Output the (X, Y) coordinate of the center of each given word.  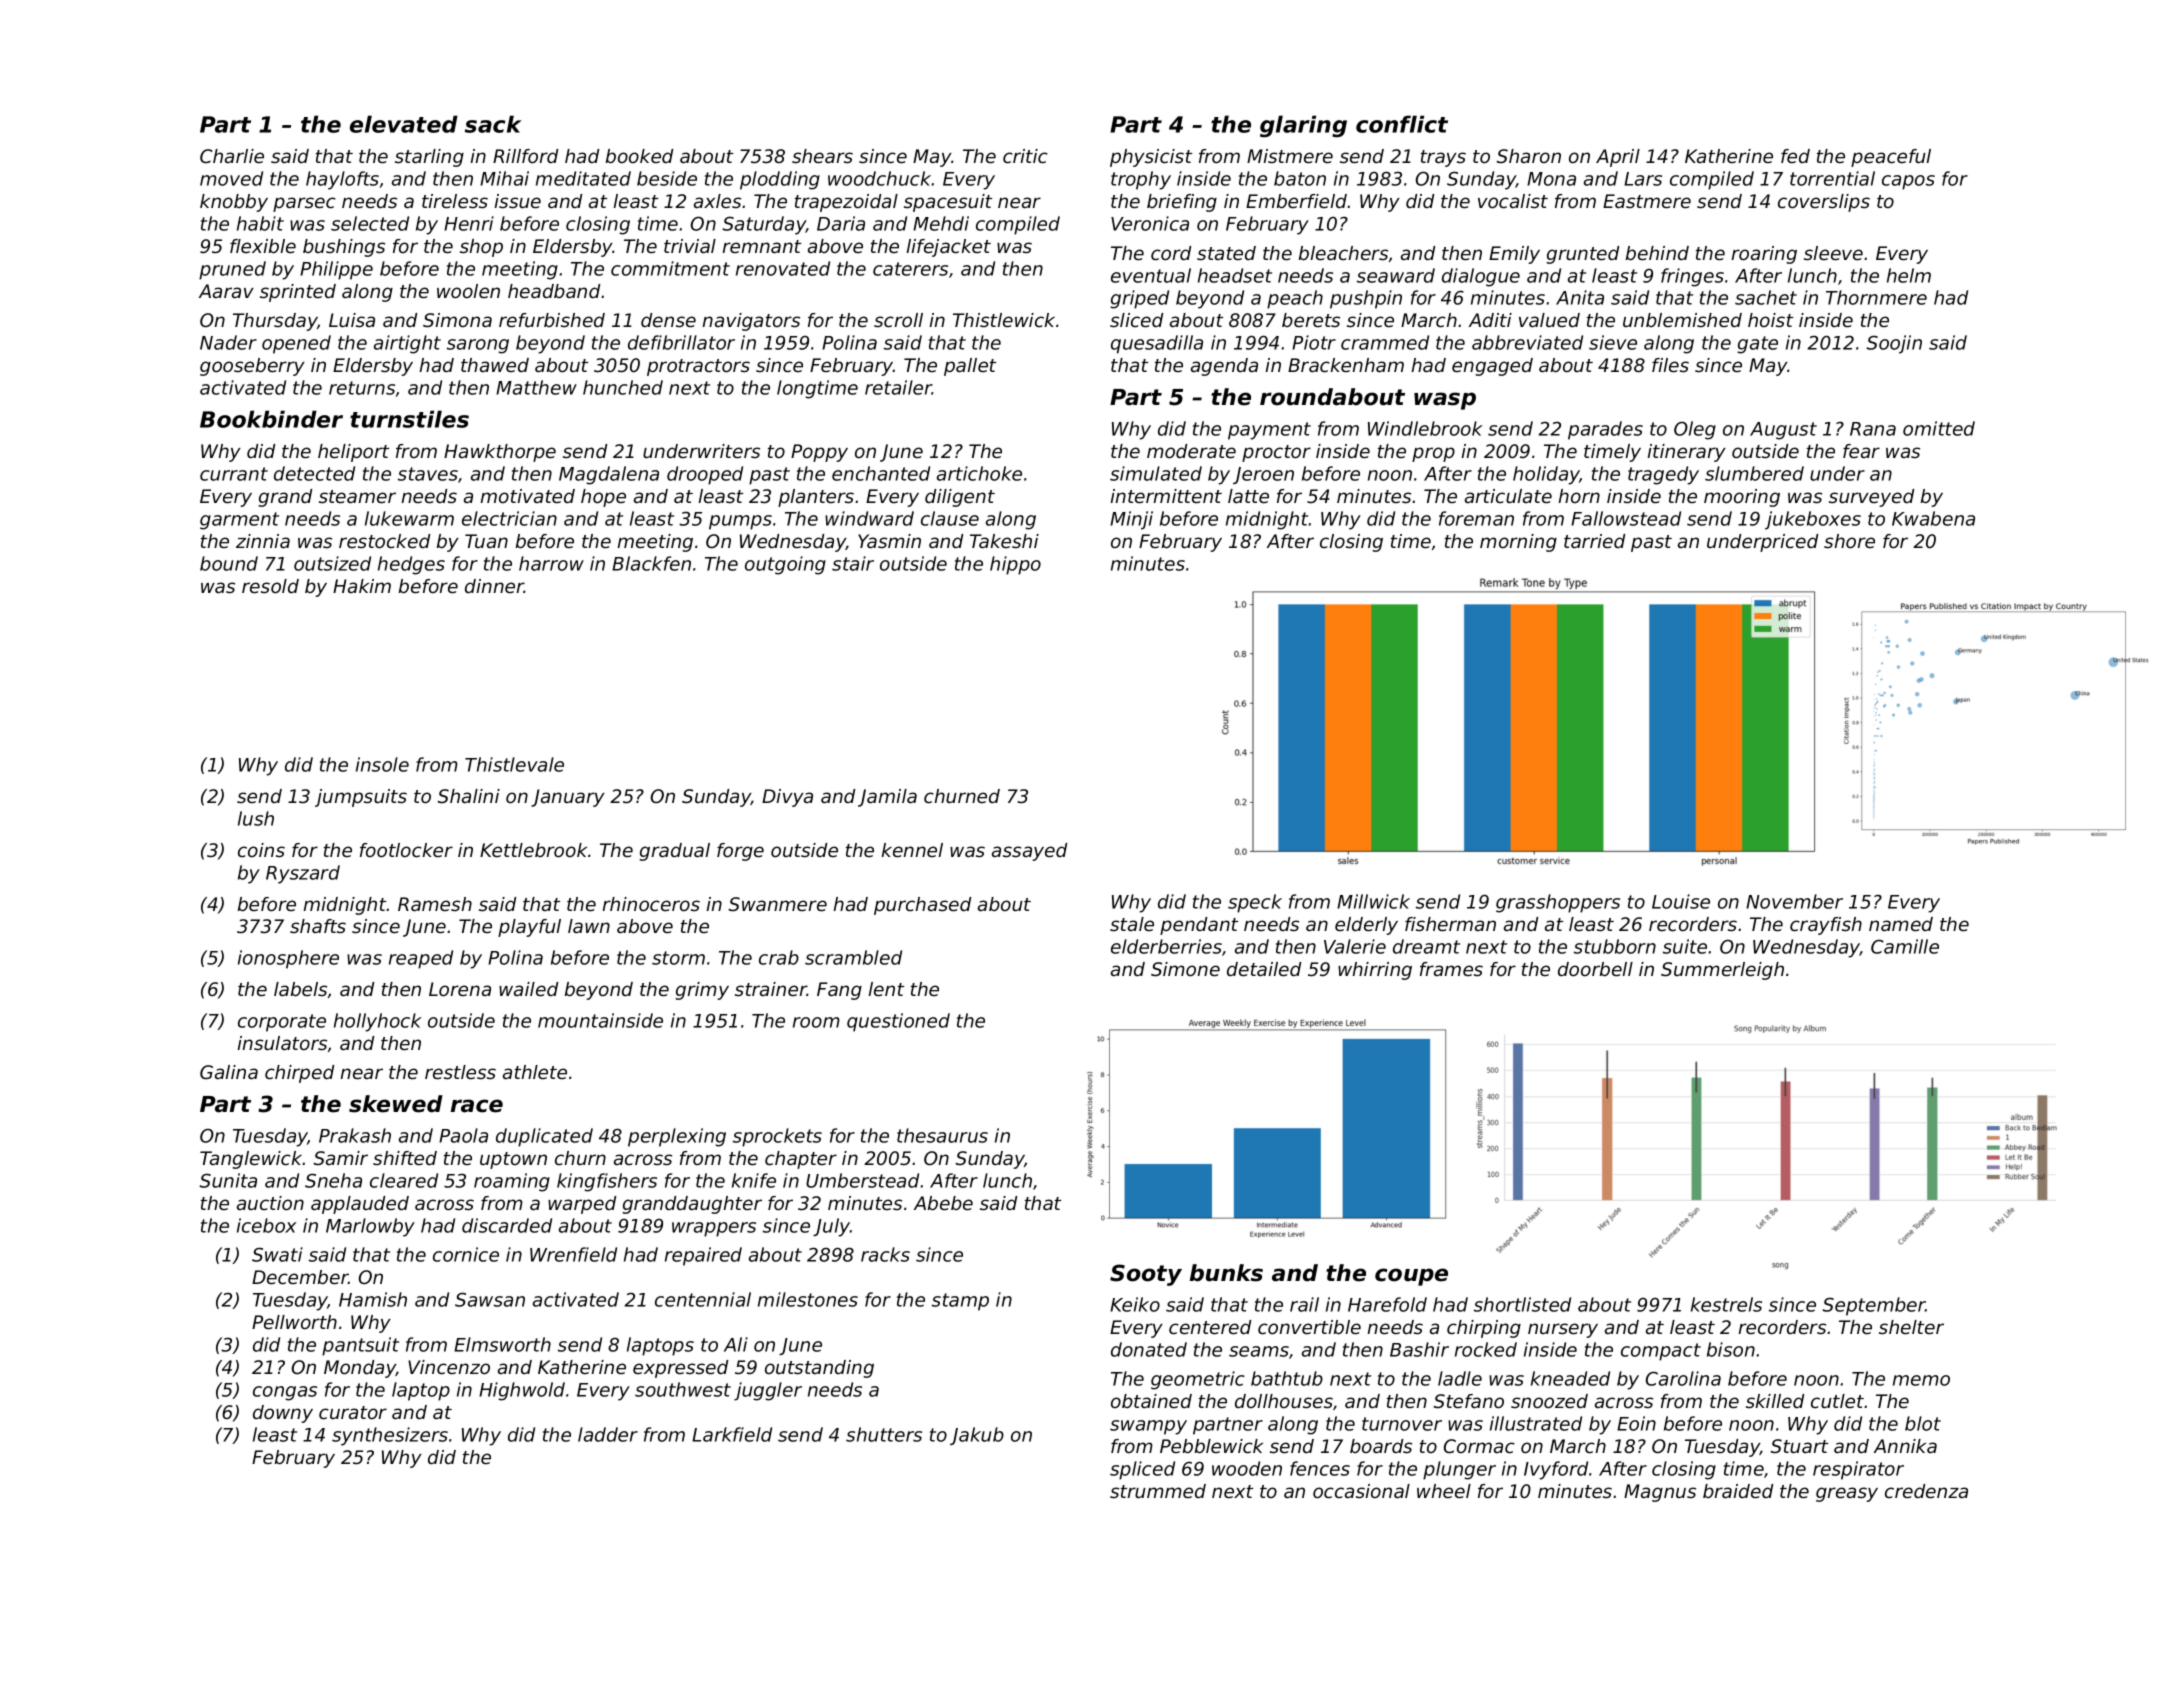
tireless (455, 201)
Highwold (522, 1391)
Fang (839, 991)
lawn (589, 926)
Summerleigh (1722, 971)
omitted (1939, 428)
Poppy (819, 453)
